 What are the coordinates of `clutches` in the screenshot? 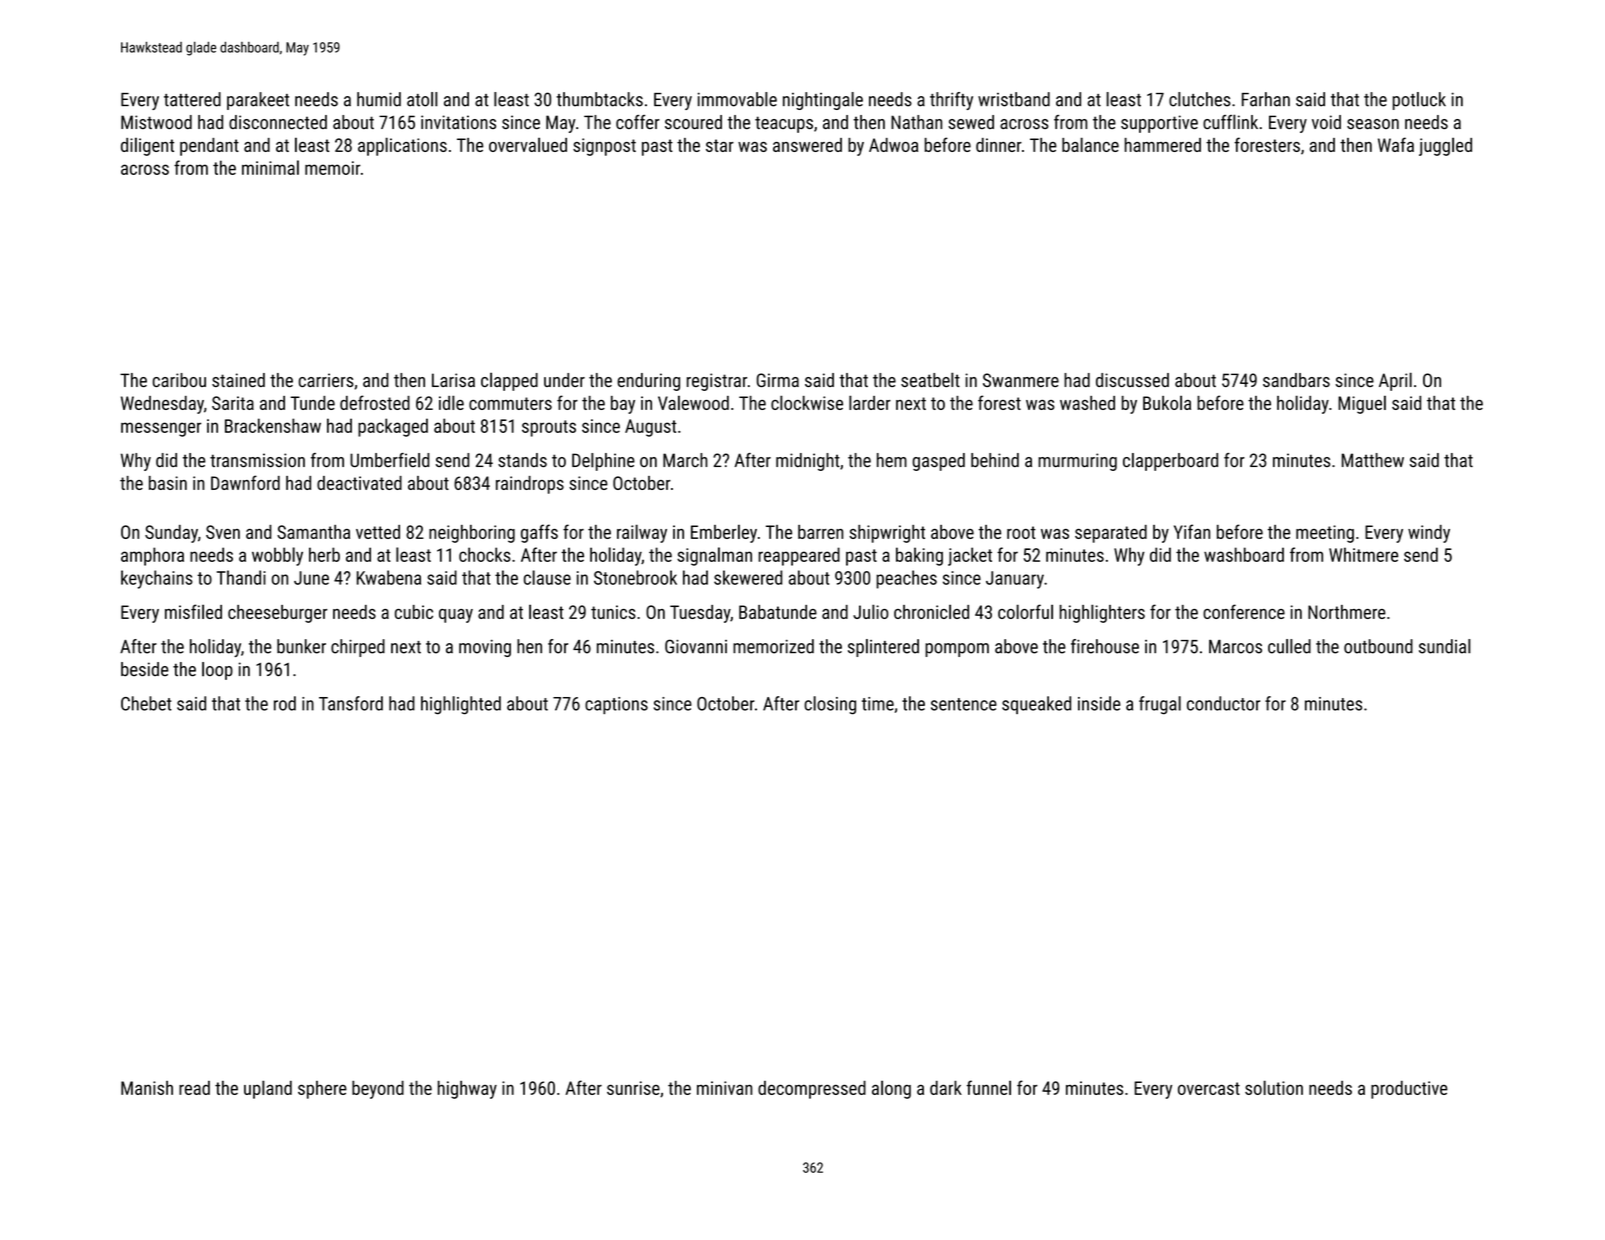 It's located at (1200, 99).
